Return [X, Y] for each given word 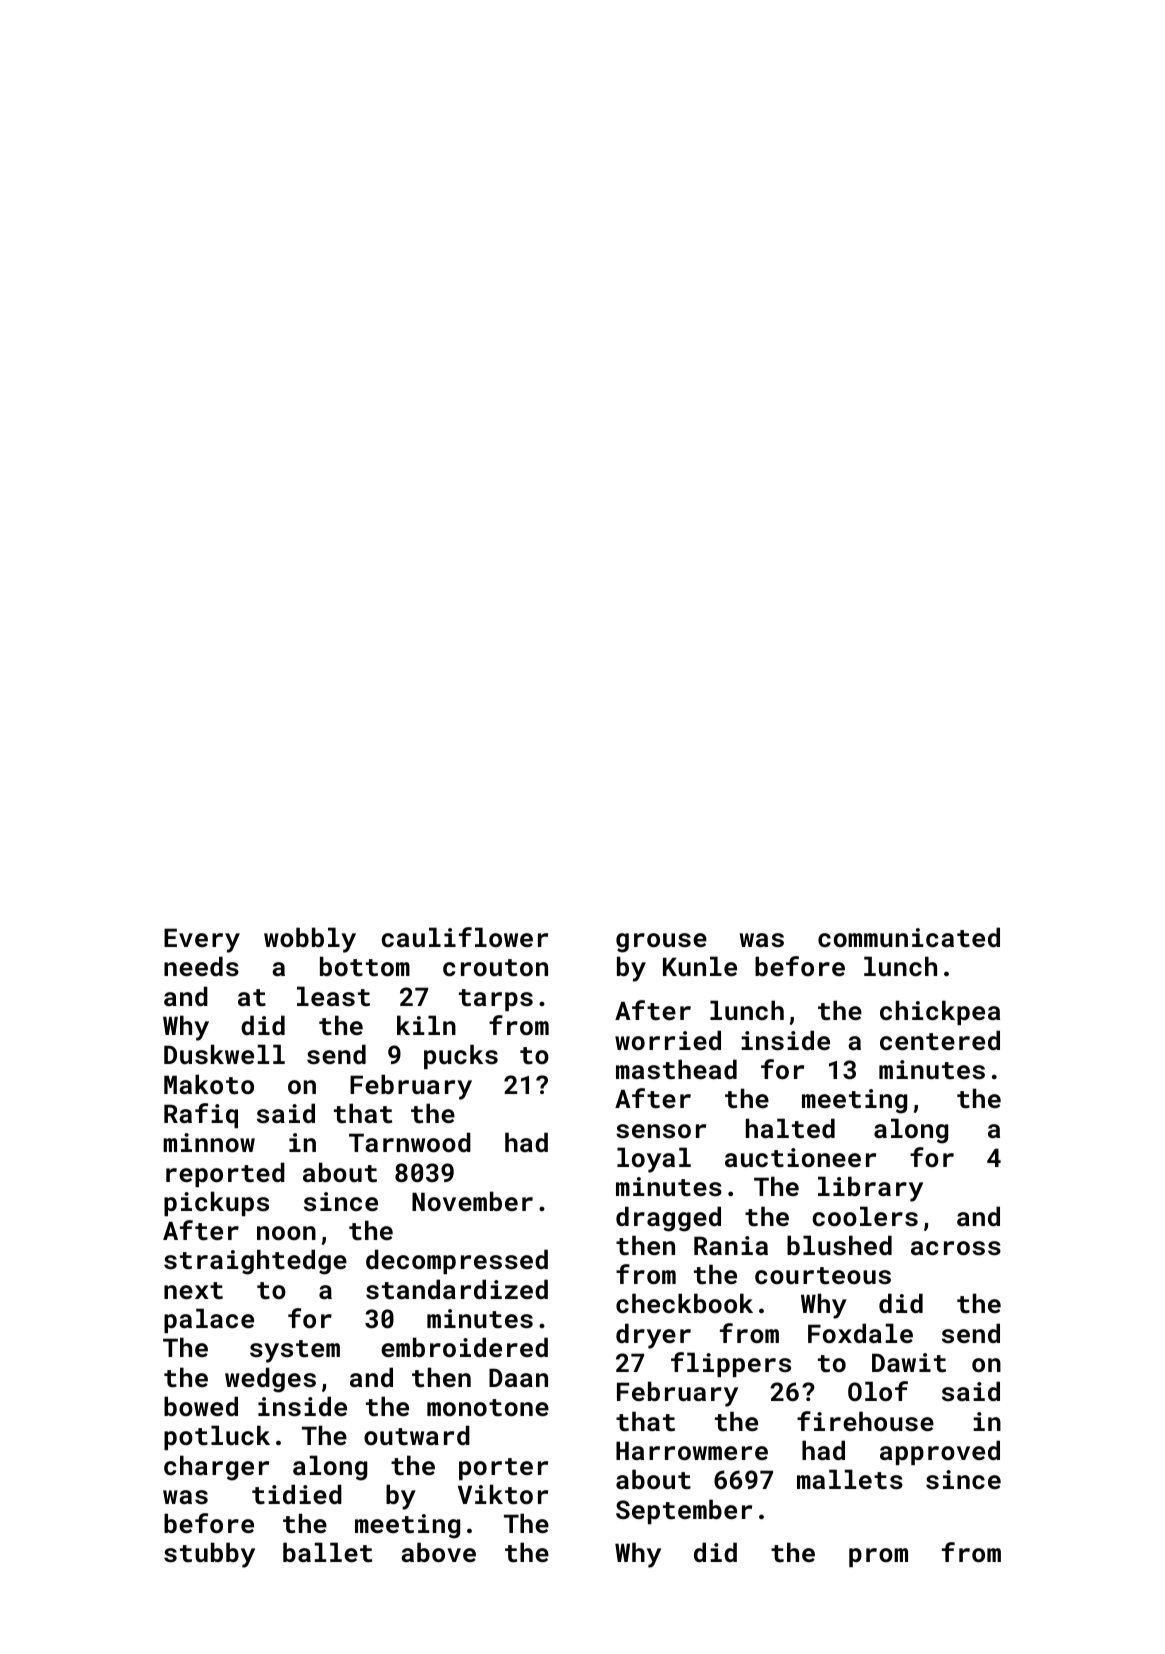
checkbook [684, 1303]
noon [286, 1233]
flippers [731, 1364]
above [438, 1552]
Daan [518, 1377]
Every [202, 940]
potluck [217, 1437]
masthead [676, 1069]
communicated [909, 937]
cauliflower [464, 937]
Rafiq [201, 1115]
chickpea [940, 1012]
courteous [823, 1275]
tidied [297, 1494]
